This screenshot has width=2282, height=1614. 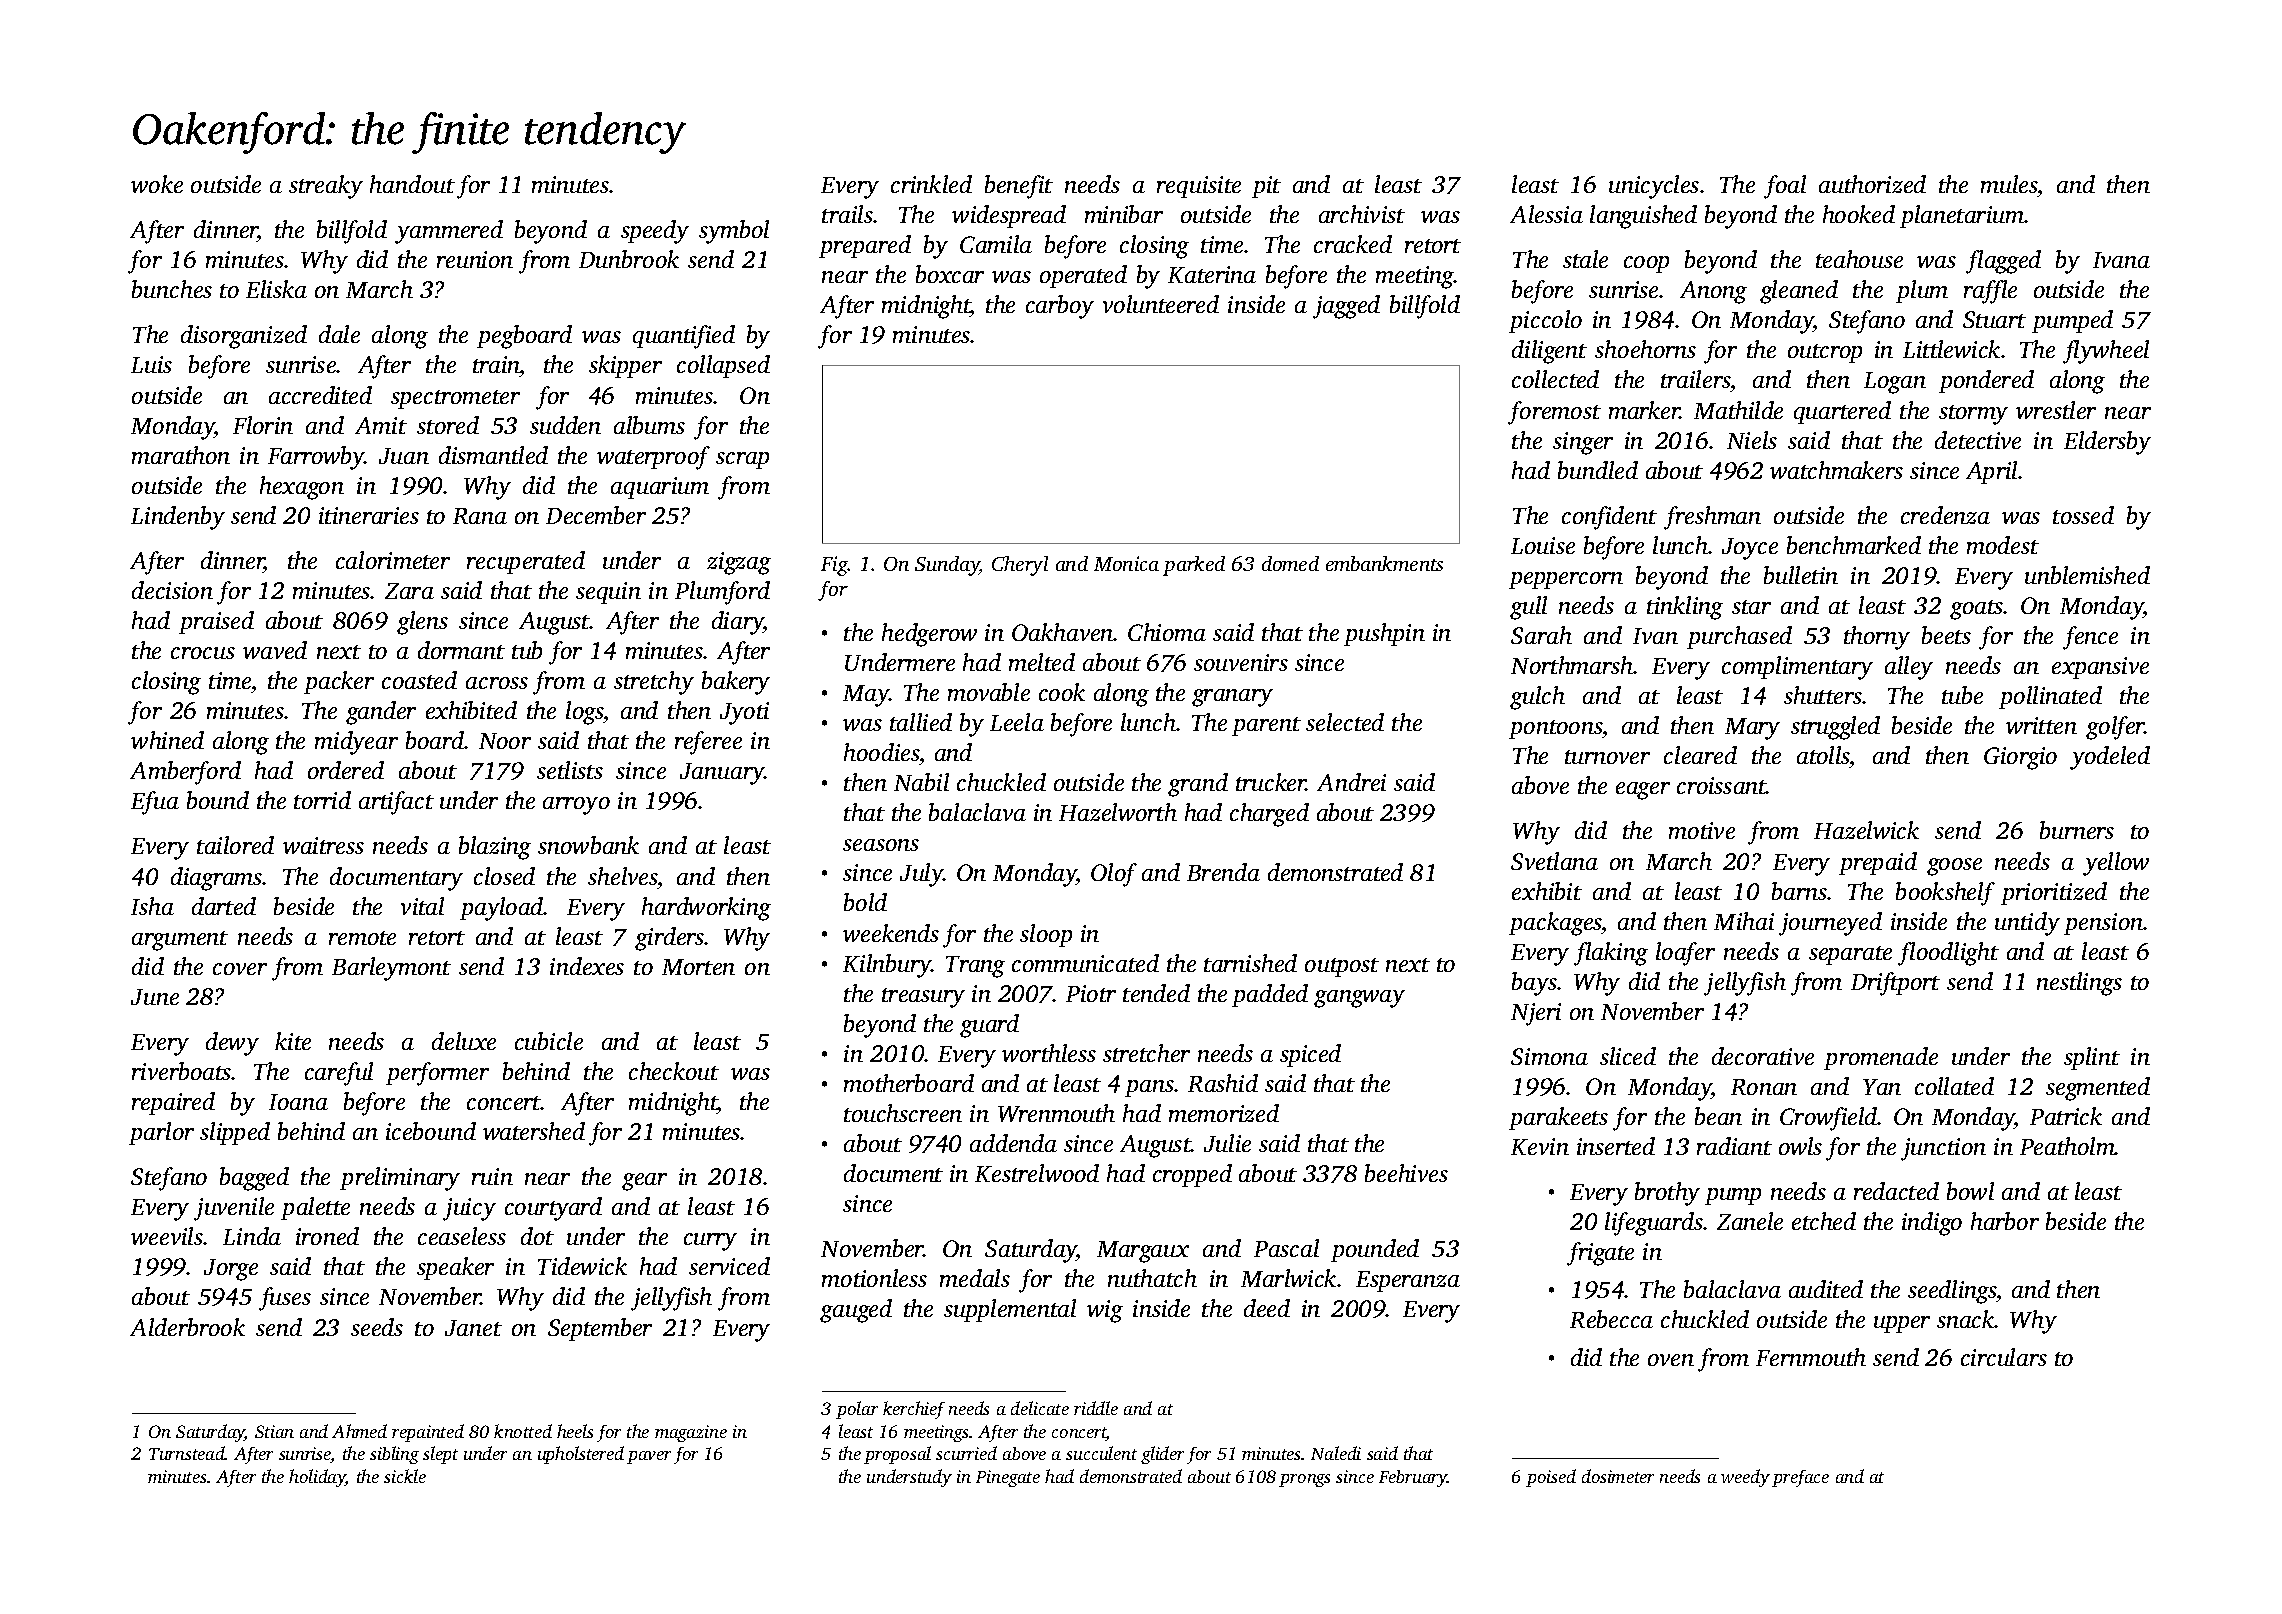 What do you see at coordinates (623, 876) in the screenshot?
I see `shelves` at bounding box center [623, 876].
